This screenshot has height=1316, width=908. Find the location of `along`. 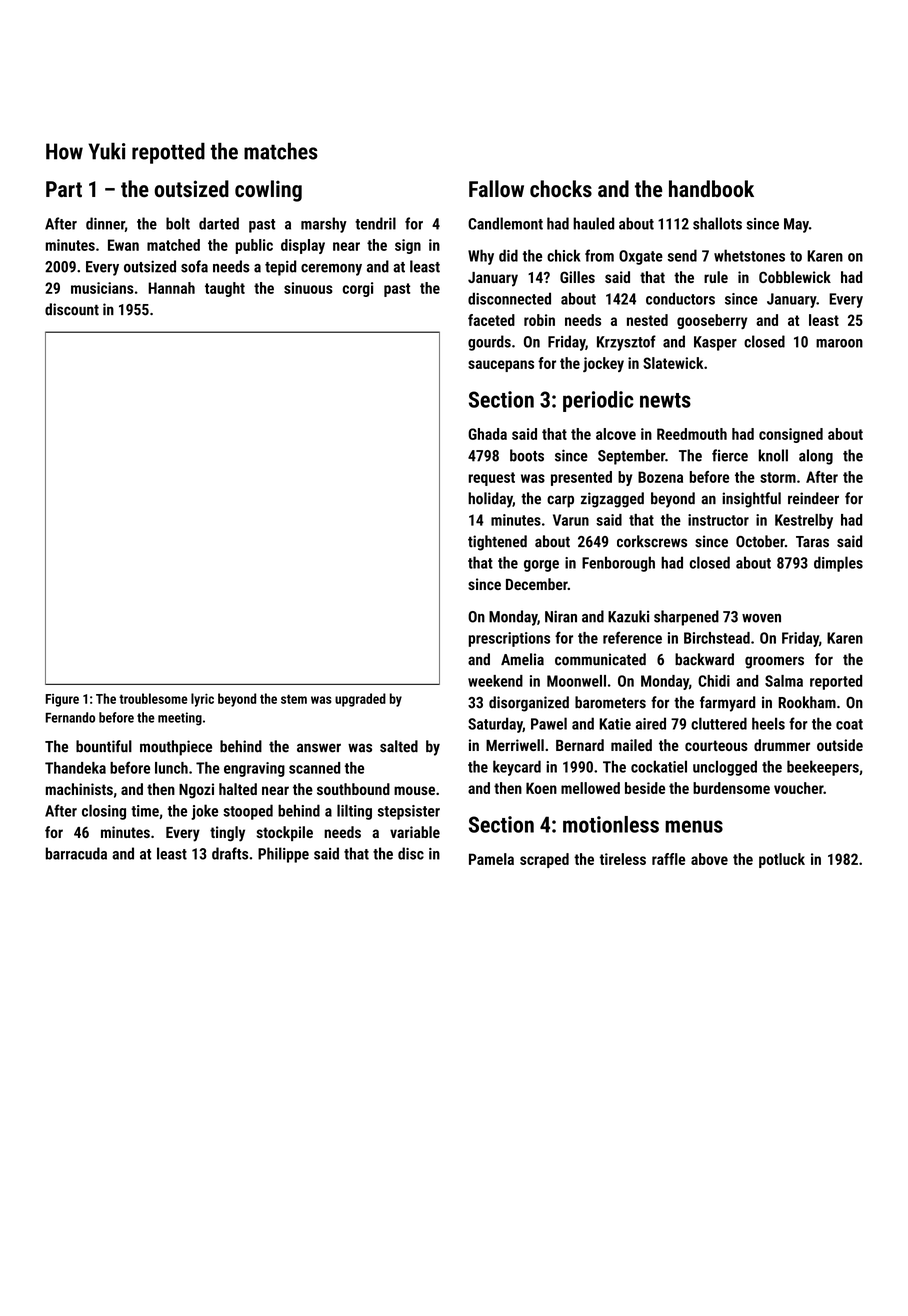

along is located at coordinates (816, 457).
